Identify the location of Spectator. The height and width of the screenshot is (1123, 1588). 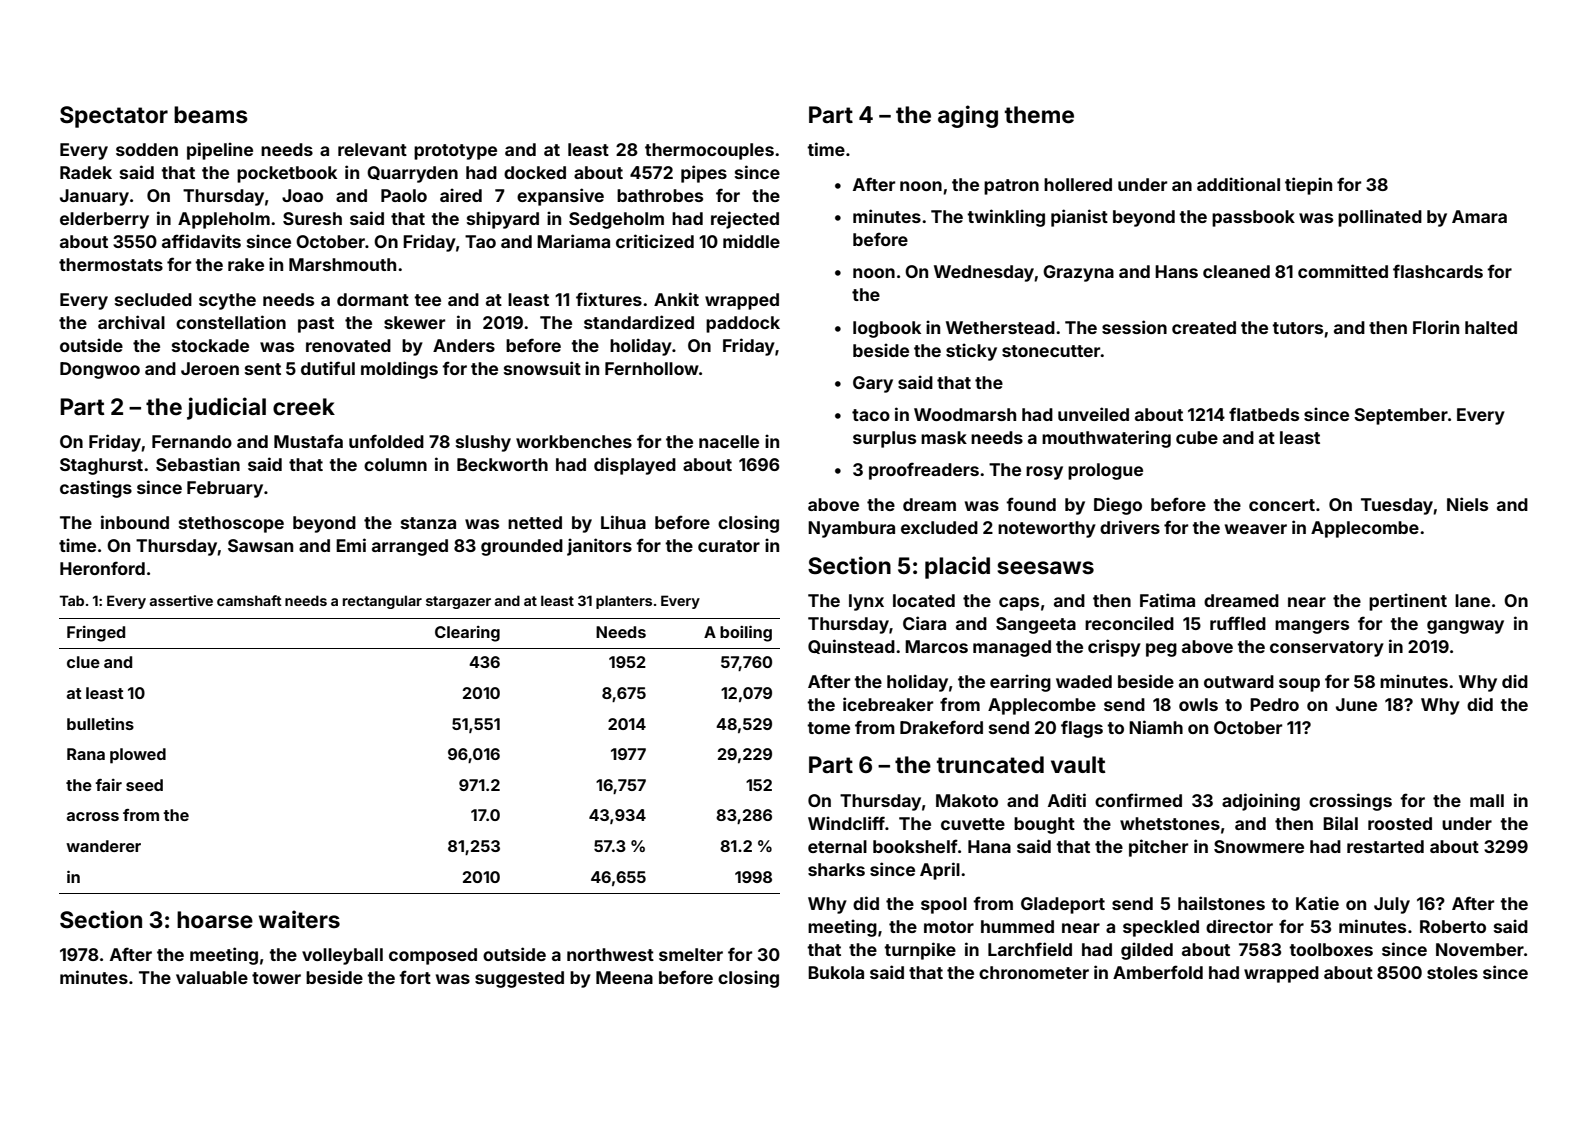
(114, 117).
